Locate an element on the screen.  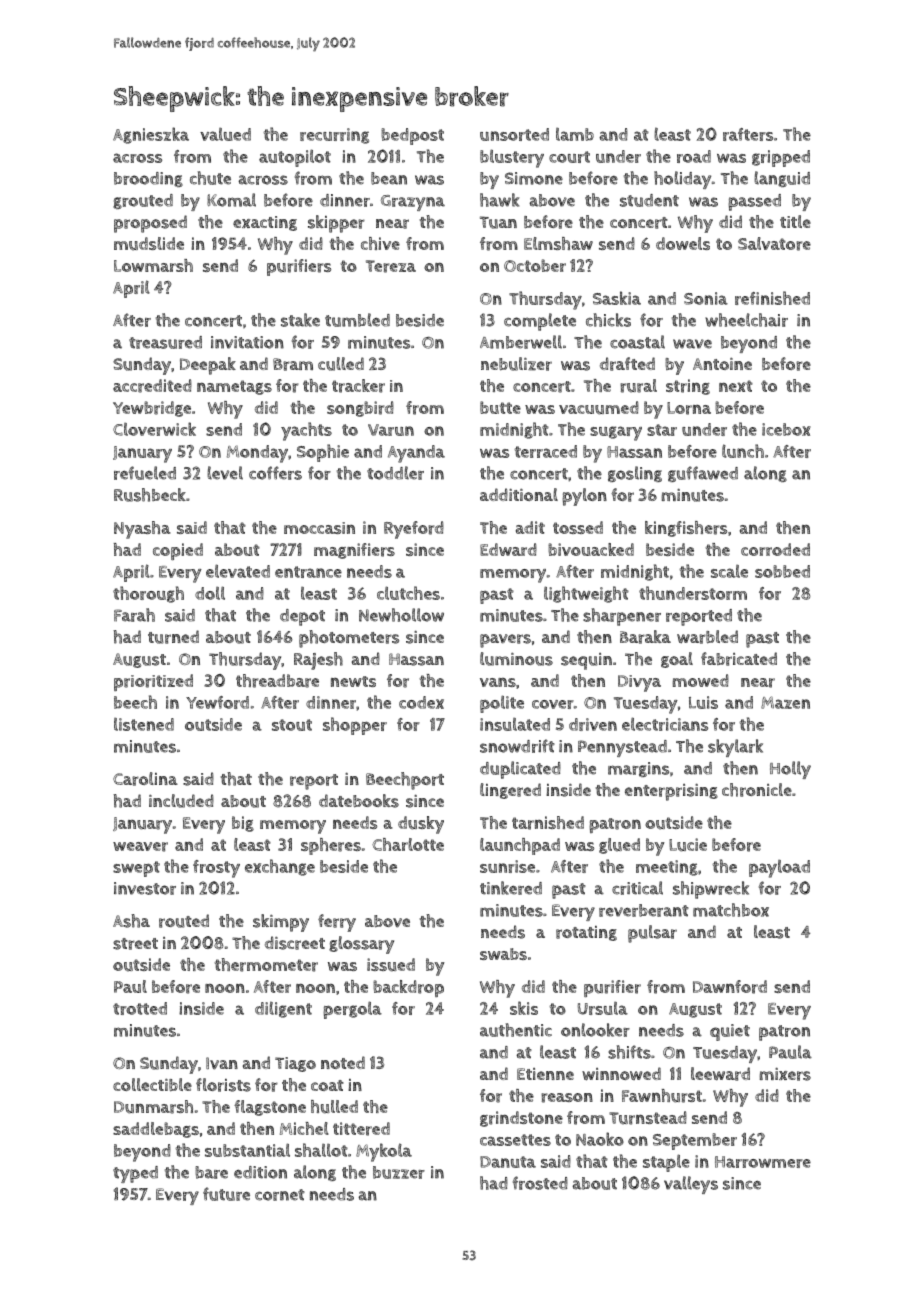
icebox is located at coordinates (786, 429).
